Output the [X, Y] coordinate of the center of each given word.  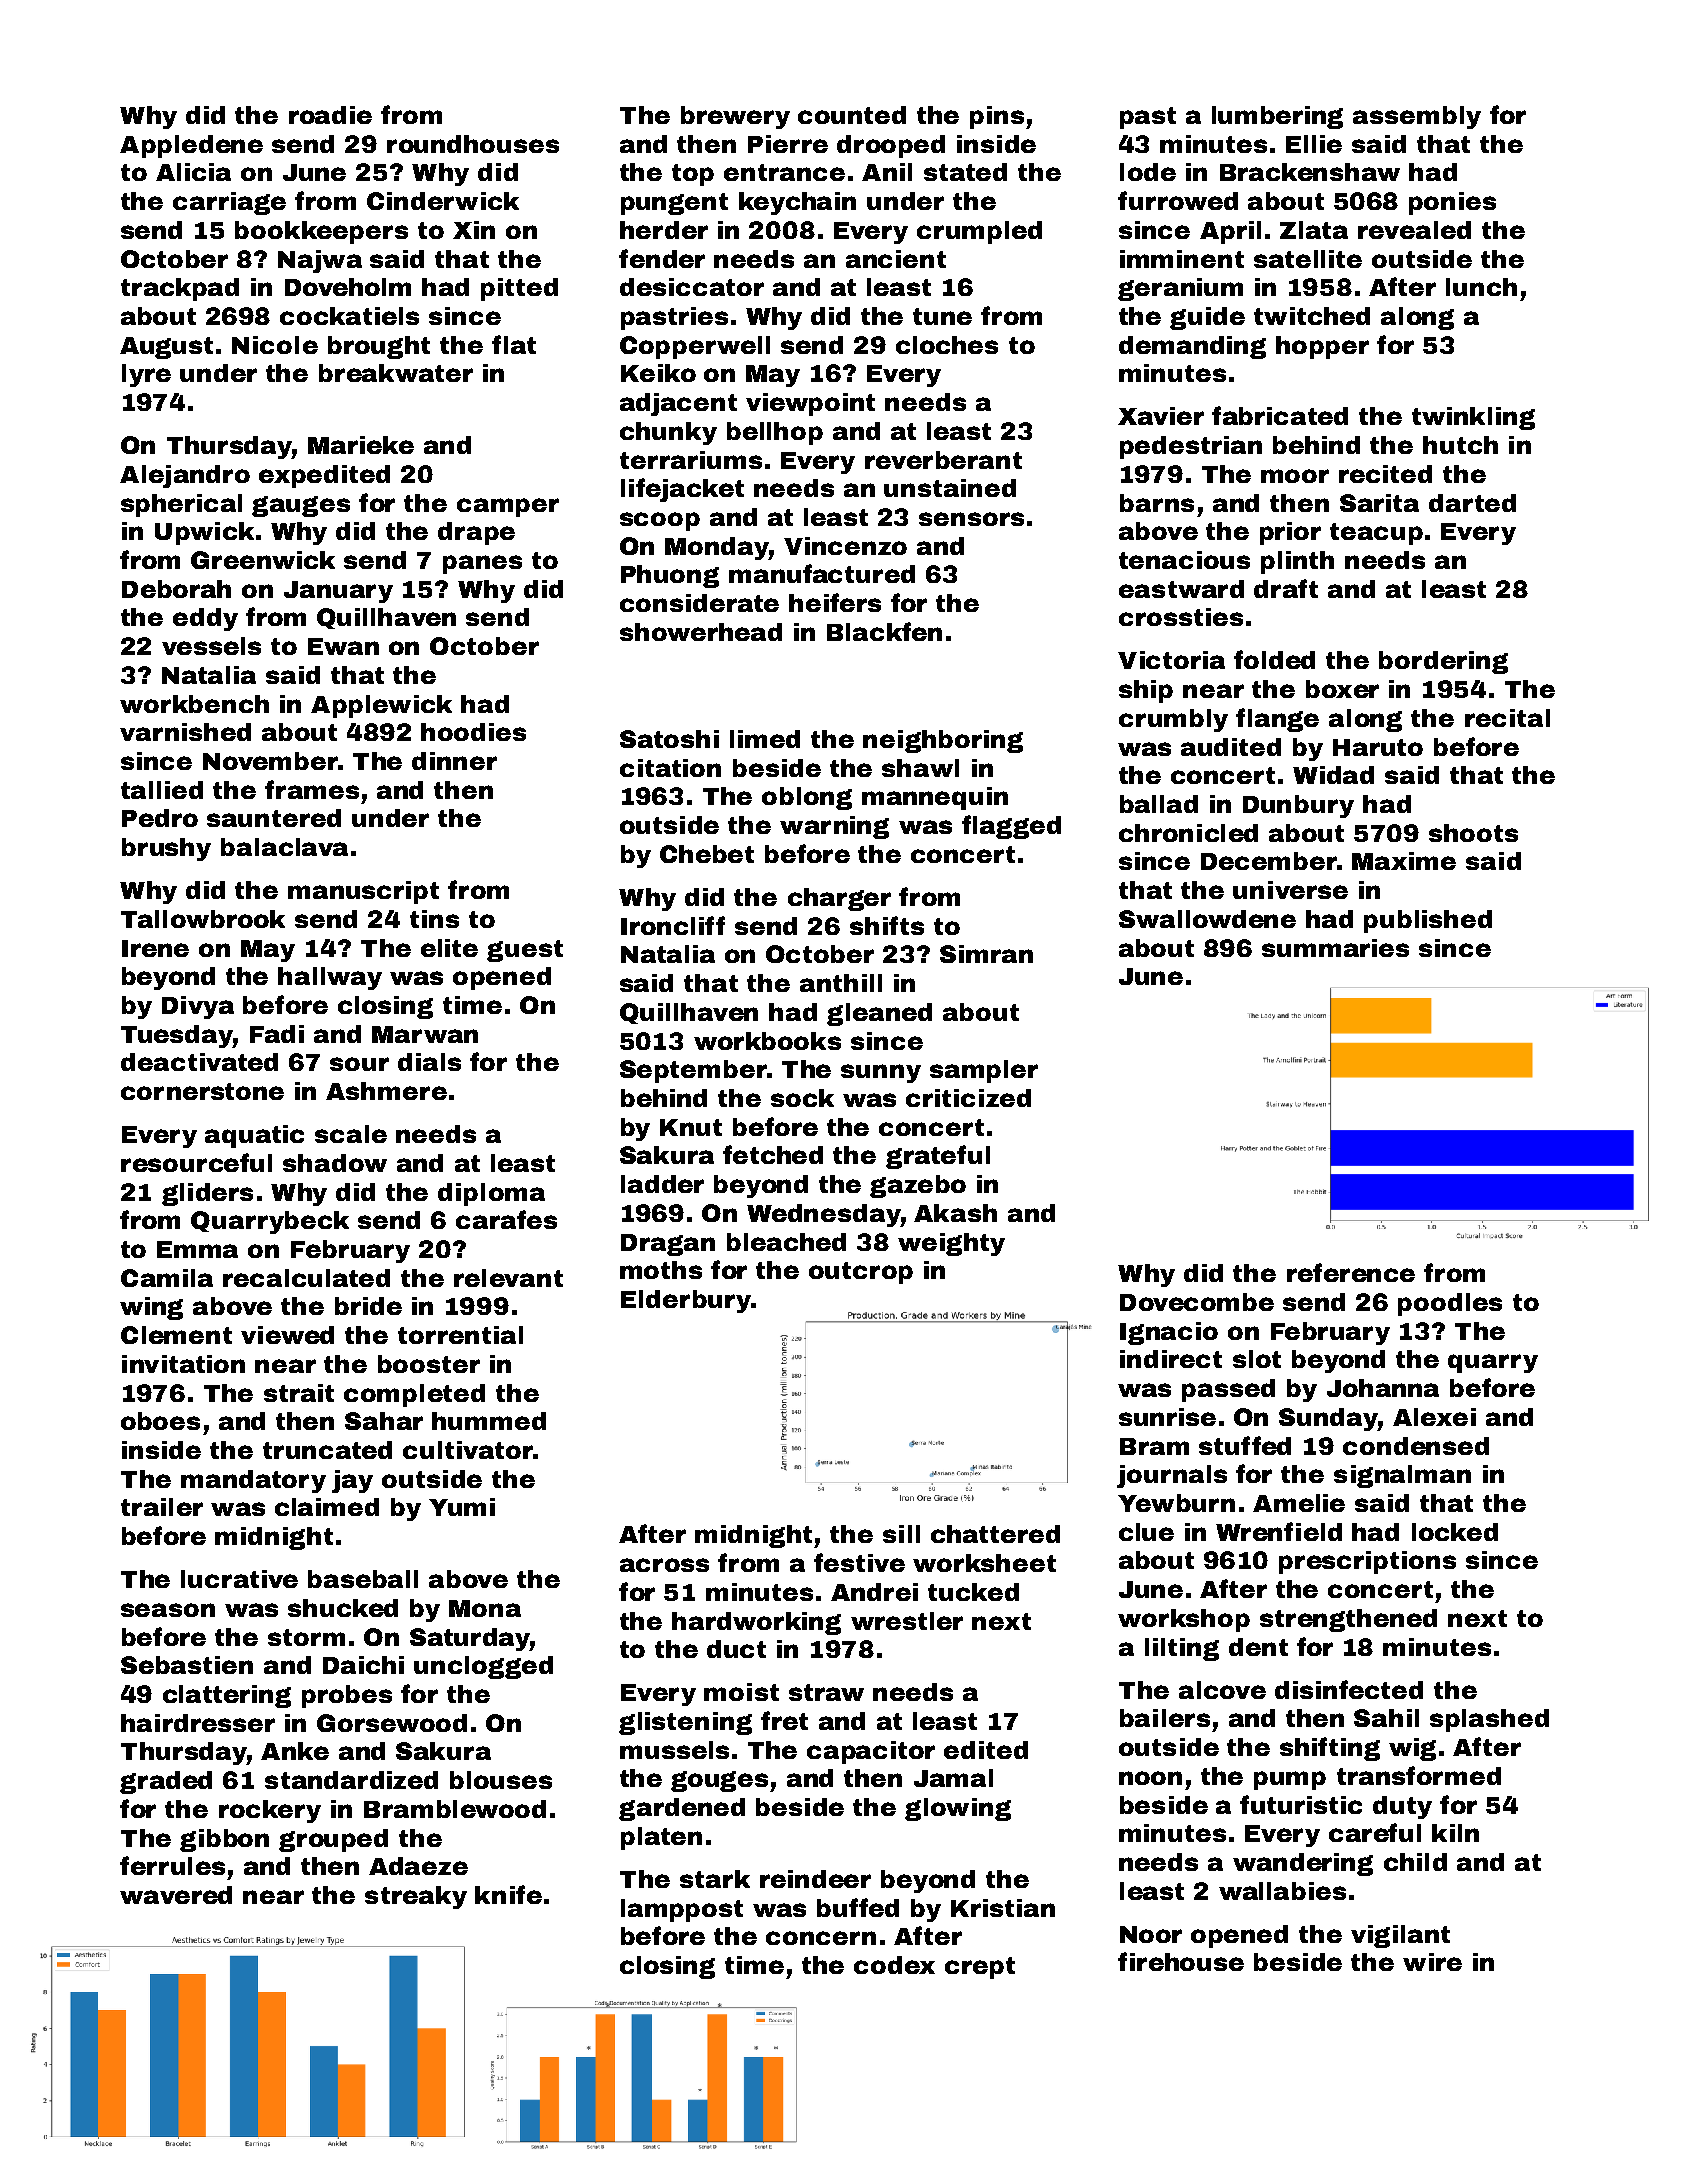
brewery [735, 117]
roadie [330, 115]
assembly [1417, 117]
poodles [1450, 1304]
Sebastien [187, 1665]
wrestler [907, 1621]
